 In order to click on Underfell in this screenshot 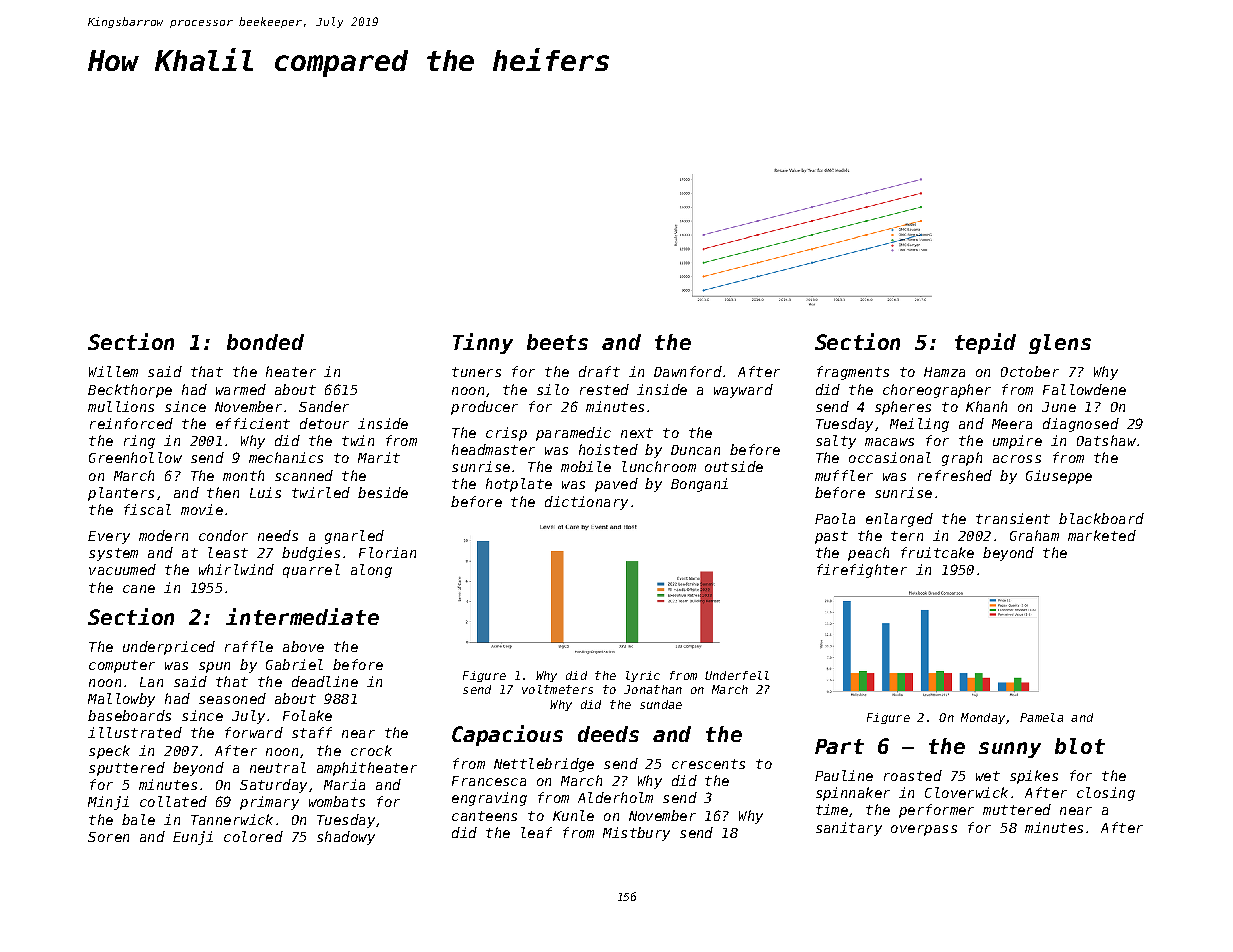, I will do `click(737, 675)`.
